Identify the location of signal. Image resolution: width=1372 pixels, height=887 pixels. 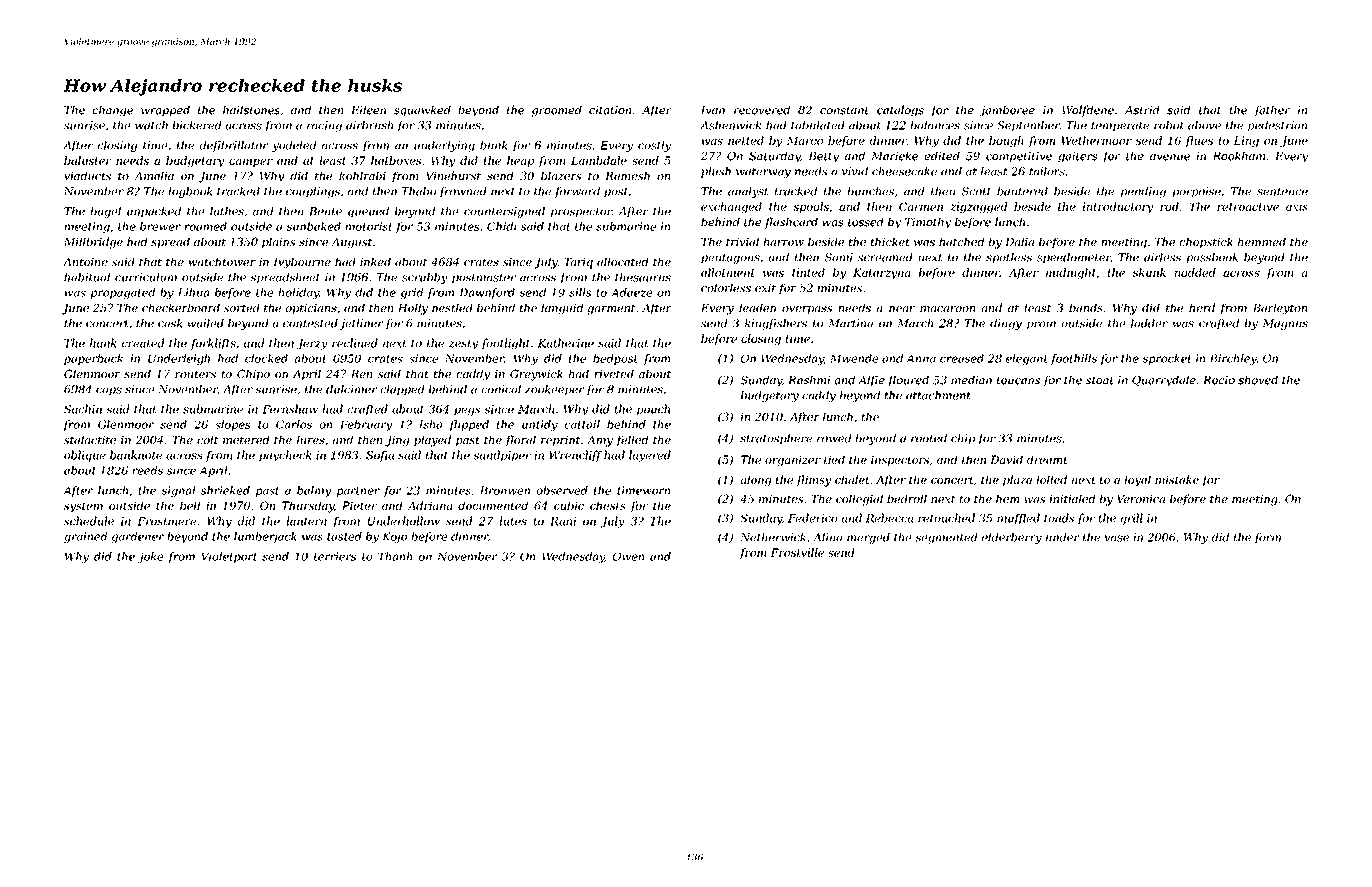
(178, 491).
